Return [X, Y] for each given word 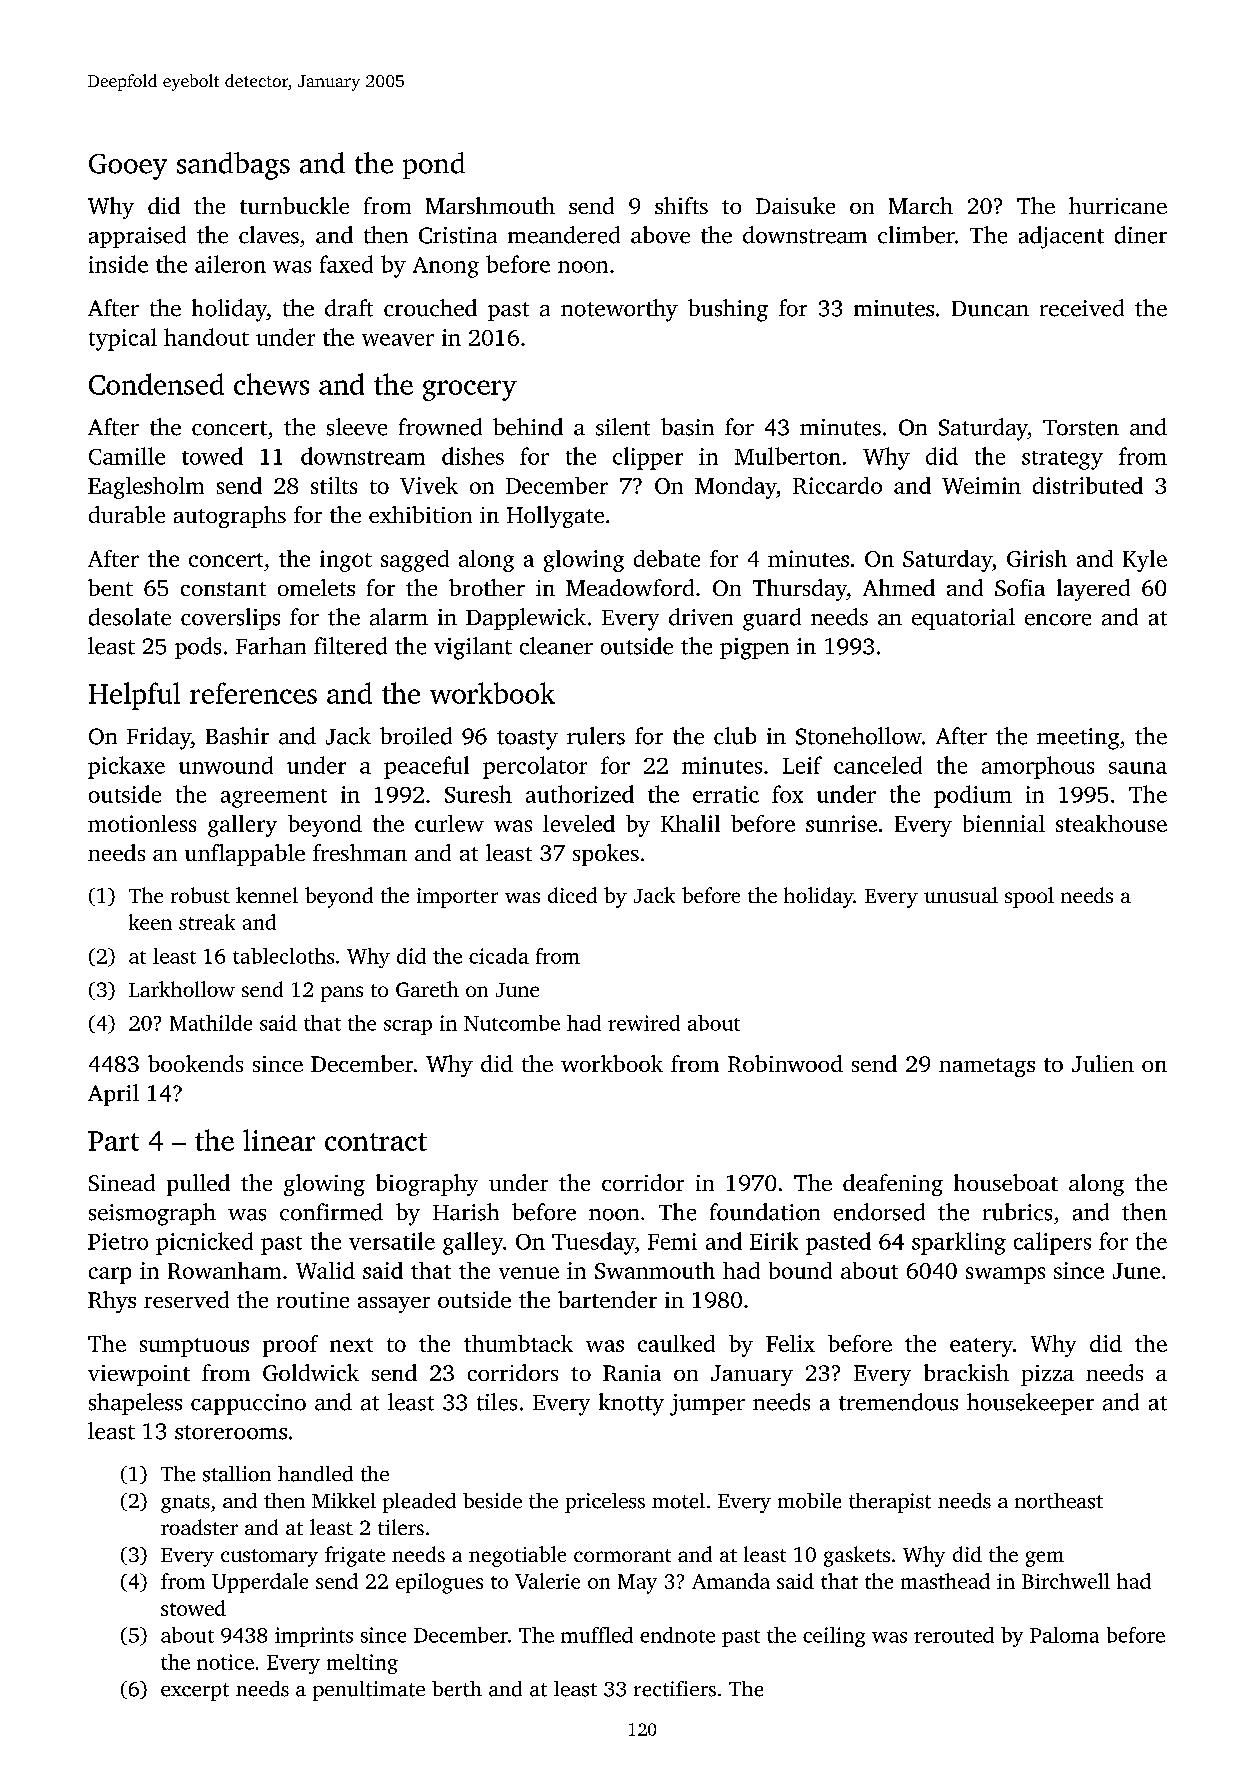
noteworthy [619, 310]
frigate [355, 1556]
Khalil [690, 823]
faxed [346, 264]
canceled [878, 765]
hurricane [1118, 205]
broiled [416, 736]
